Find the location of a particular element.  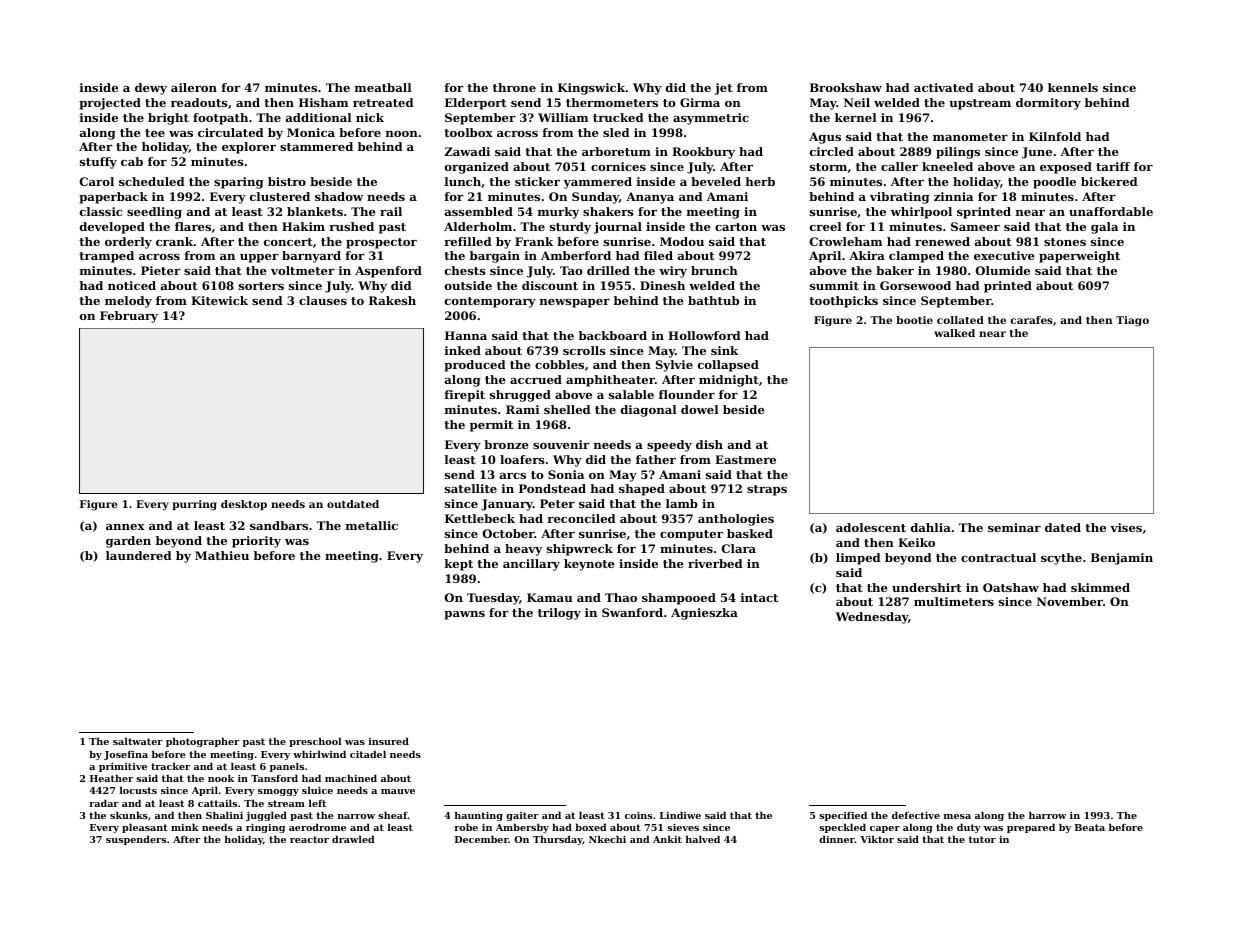

summit is located at coordinates (834, 285).
